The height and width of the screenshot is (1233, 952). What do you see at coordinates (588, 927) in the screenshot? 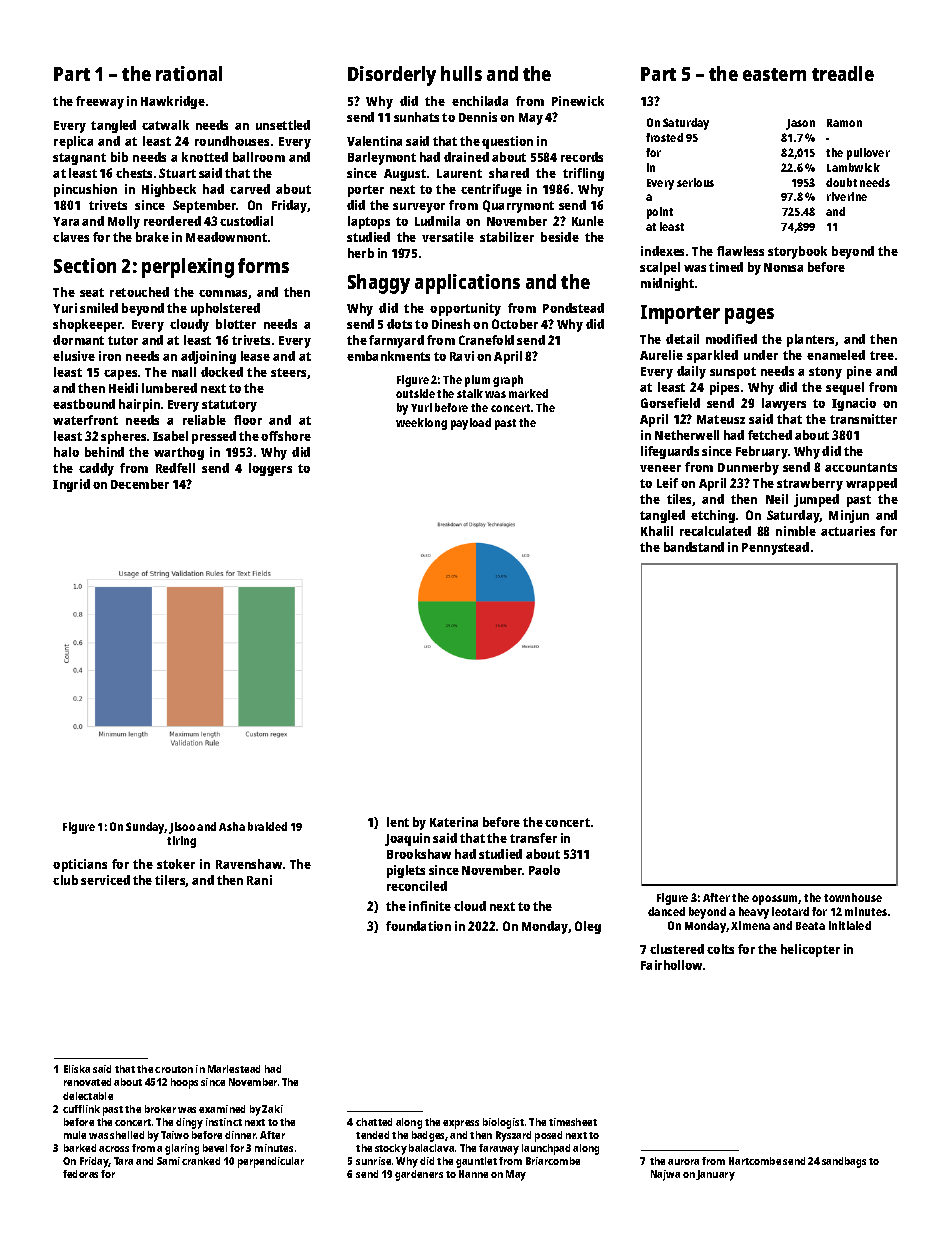
I see `Oleg` at bounding box center [588, 927].
